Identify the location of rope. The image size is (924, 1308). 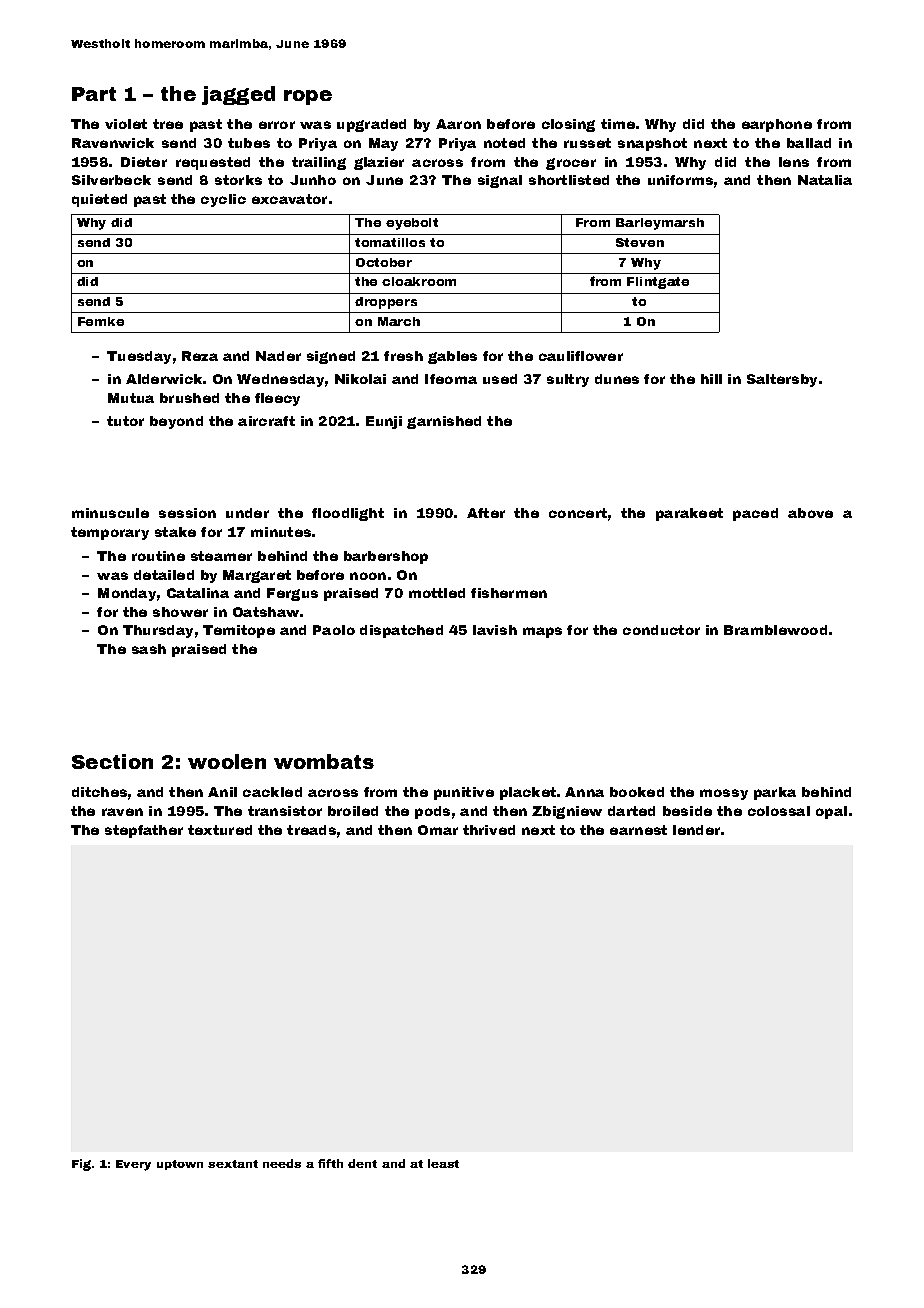
(308, 97).
